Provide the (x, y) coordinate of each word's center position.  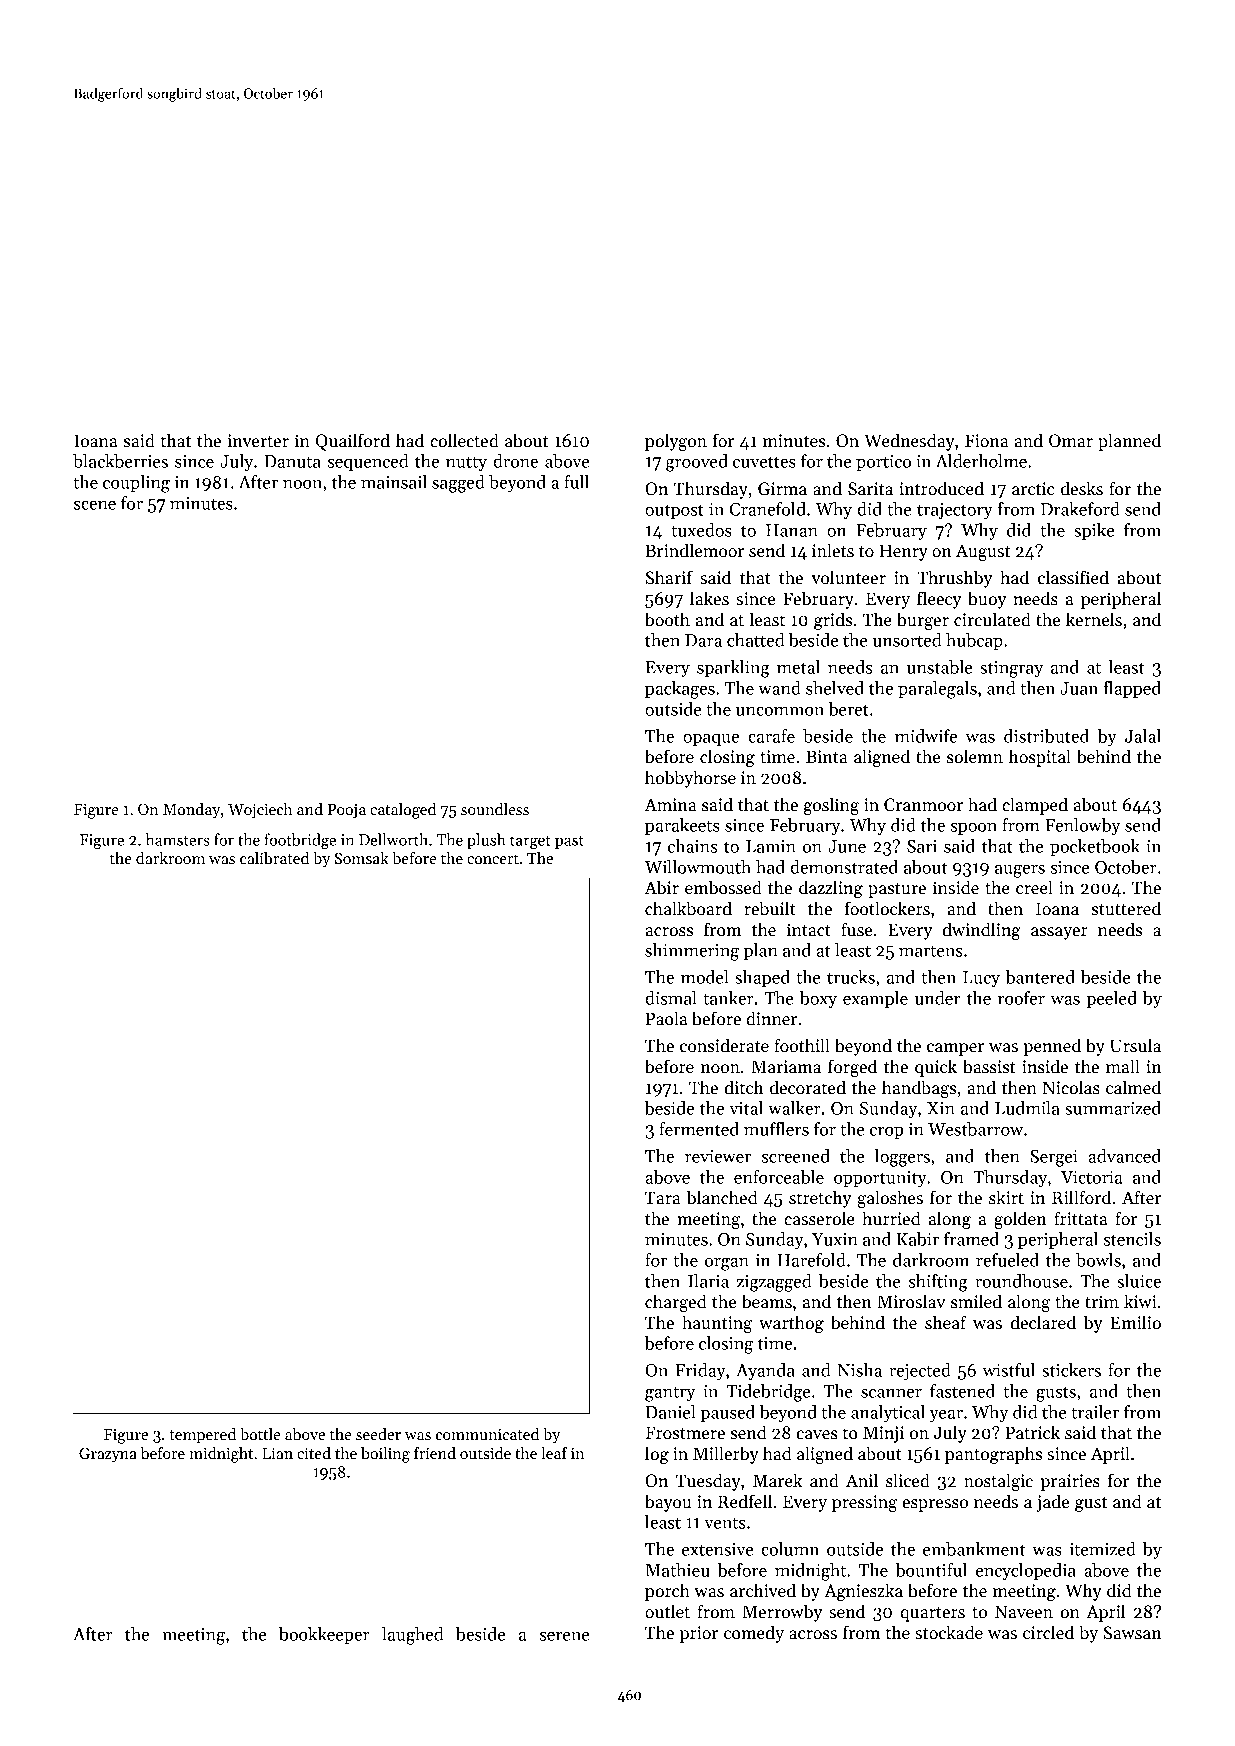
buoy (987, 600)
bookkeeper (324, 1635)
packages (680, 690)
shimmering (692, 952)
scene (95, 505)
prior (699, 1634)
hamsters (178, 839)
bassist (989, 1066)
